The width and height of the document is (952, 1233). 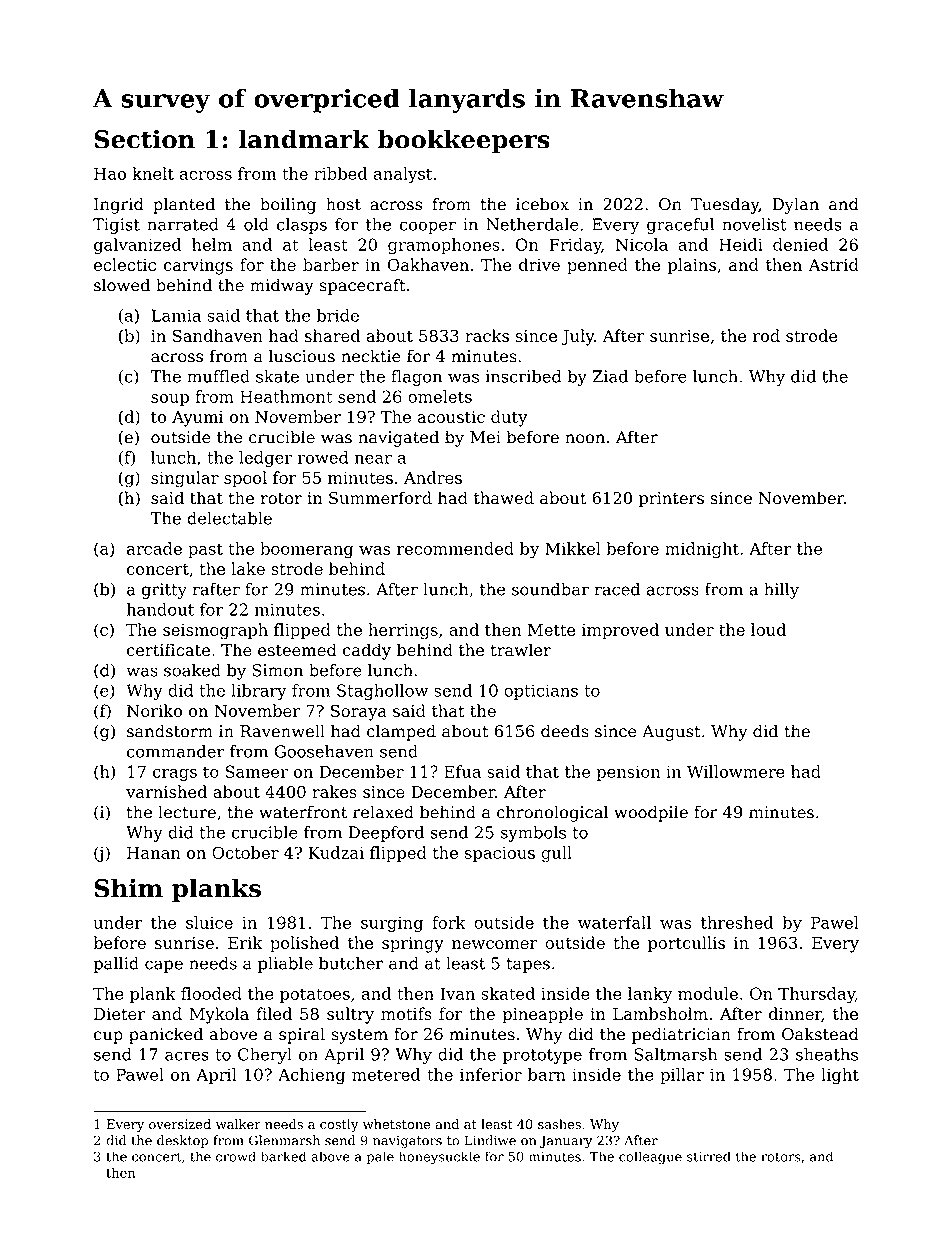 I want to click on January, so click(x=566, y=1141).
